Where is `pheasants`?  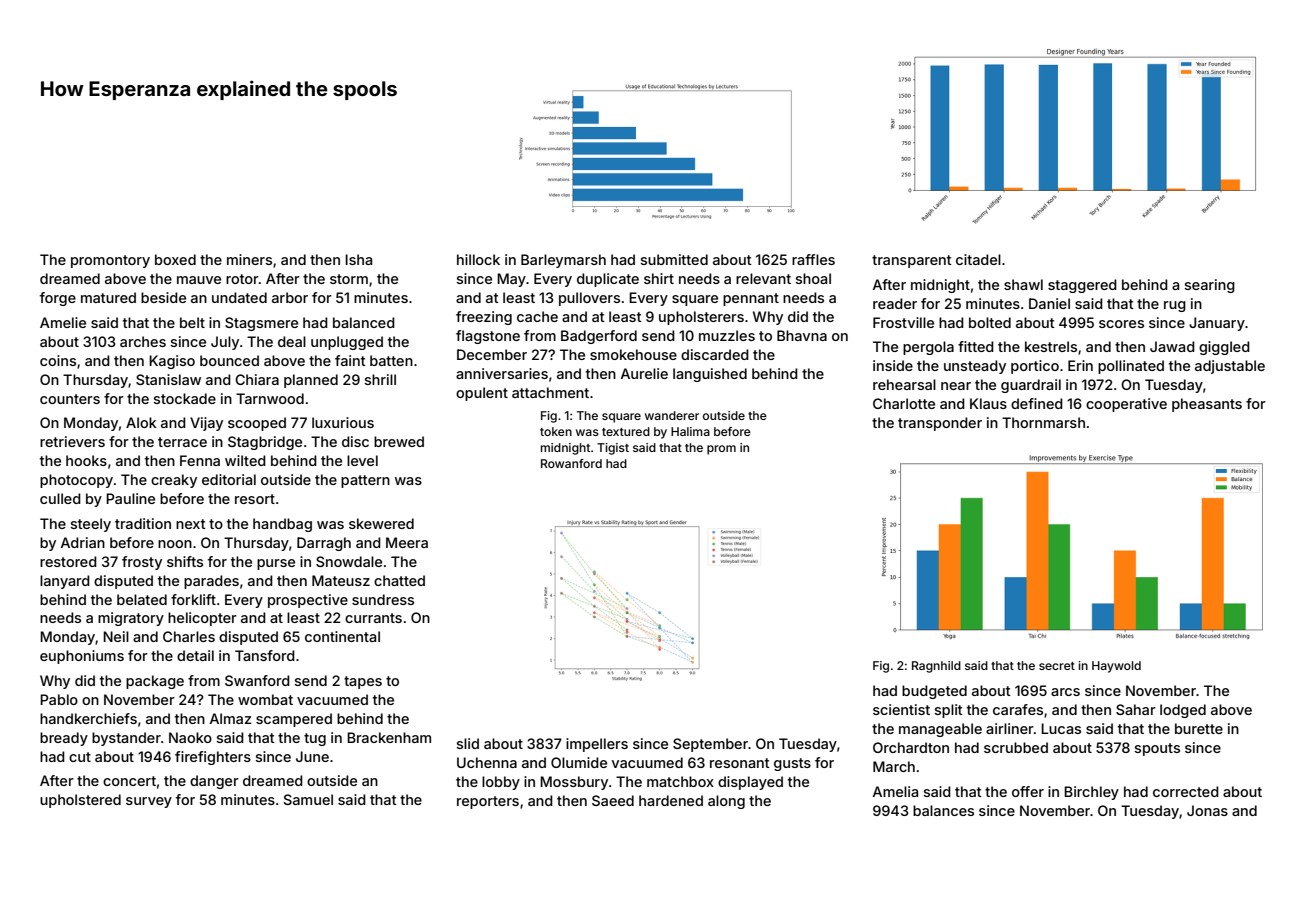 pheasants is located at coordinates (1207, 405).
